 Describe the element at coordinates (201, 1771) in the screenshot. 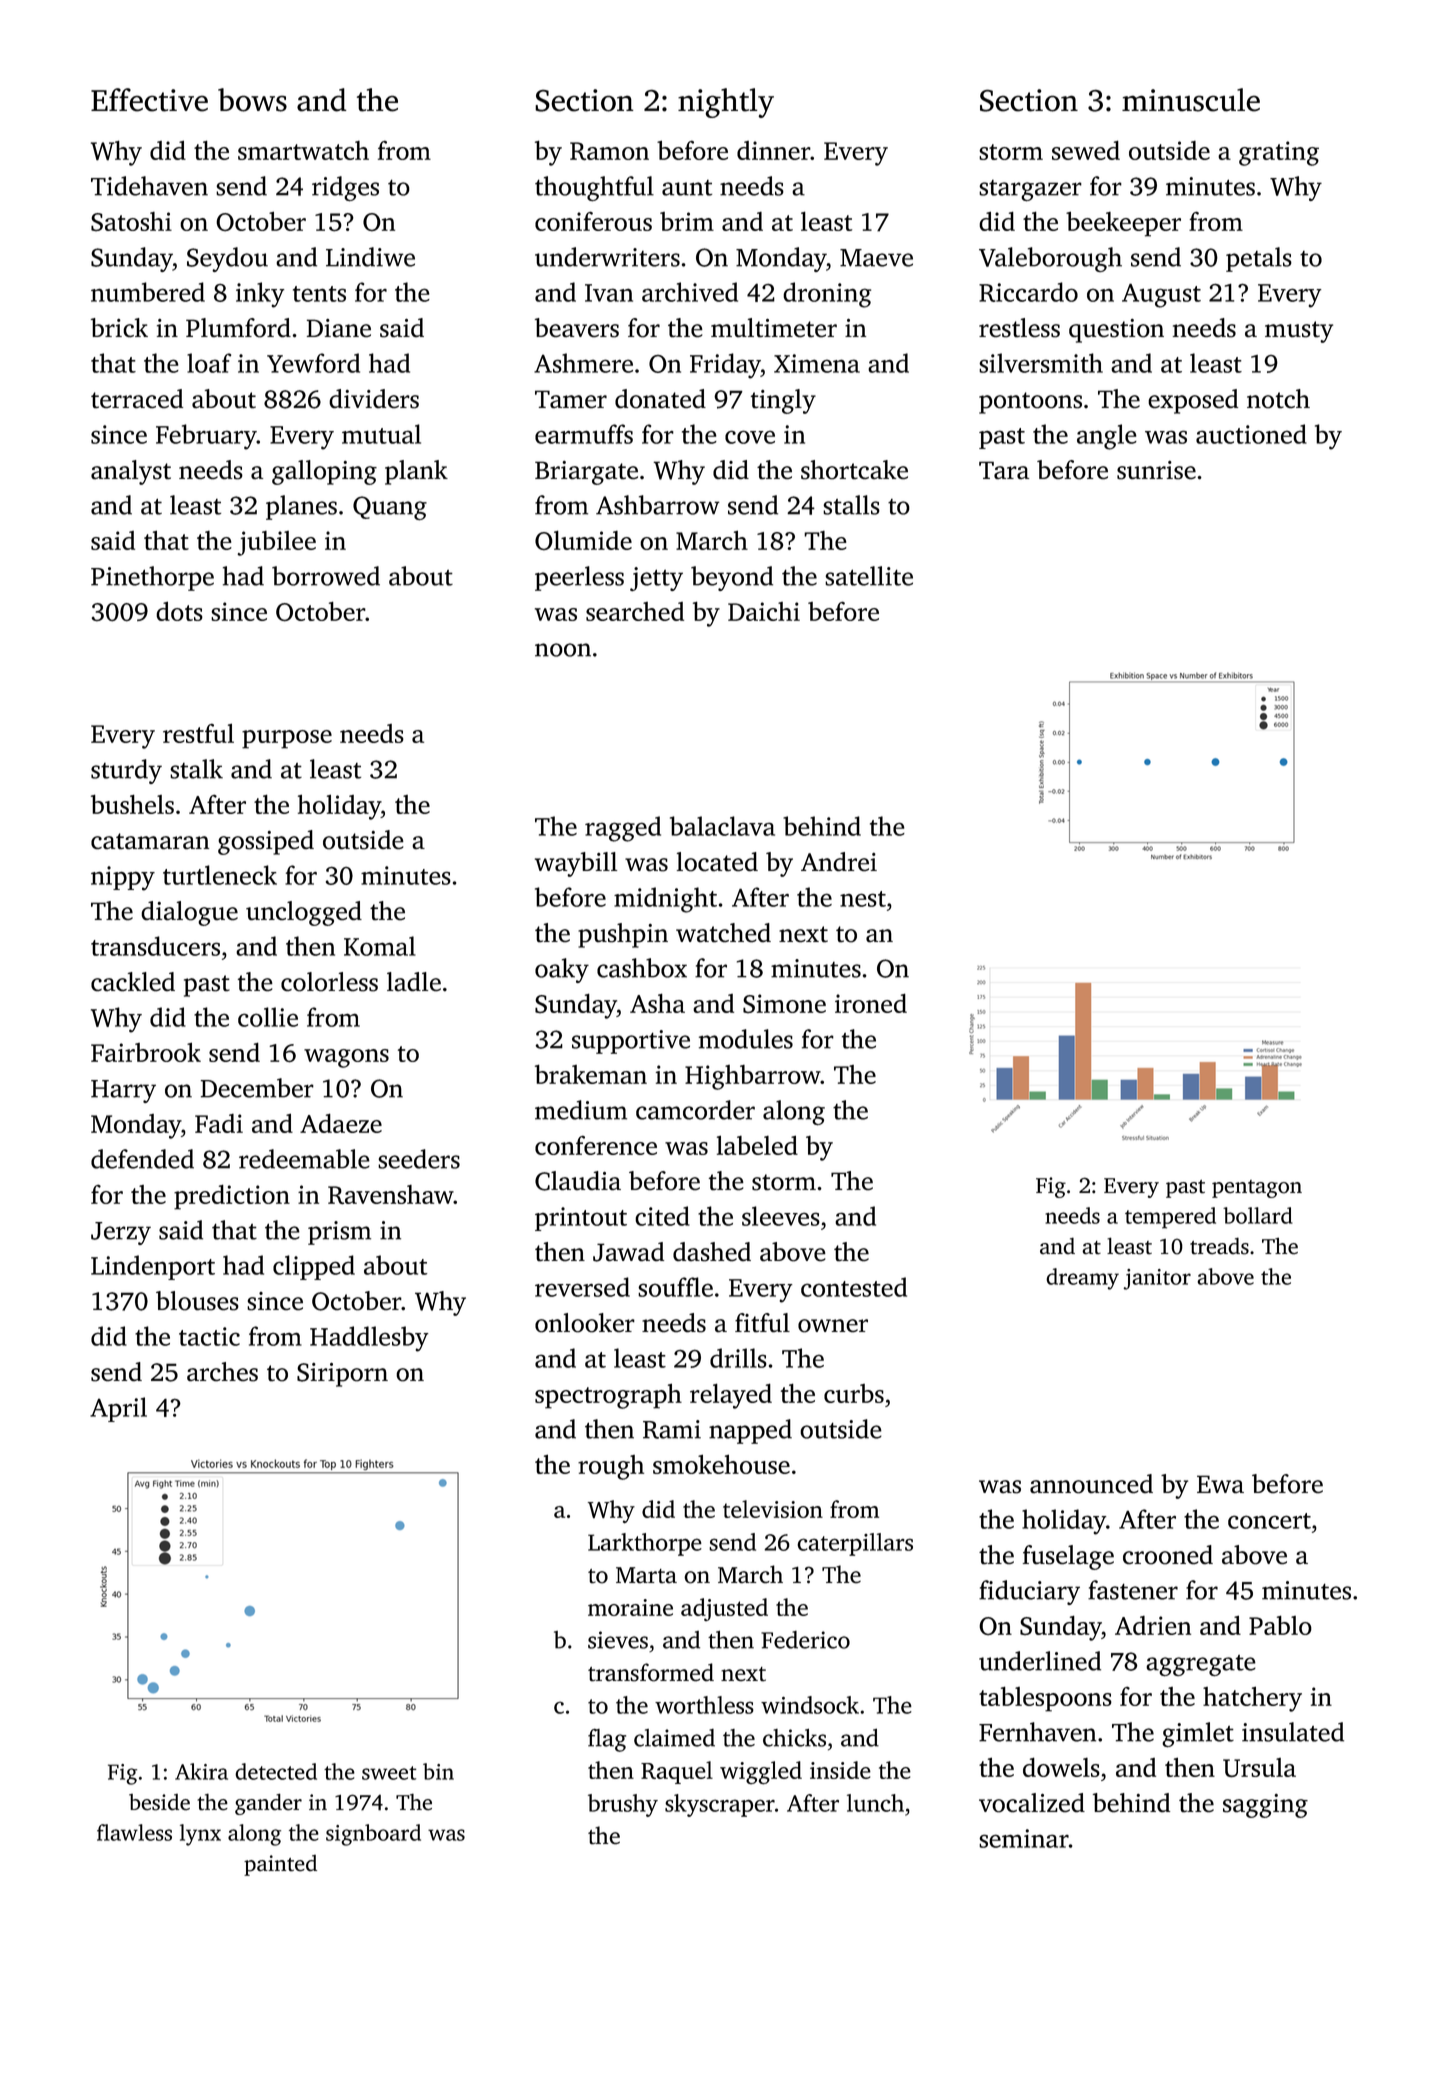

I see `Akira` at that location.
